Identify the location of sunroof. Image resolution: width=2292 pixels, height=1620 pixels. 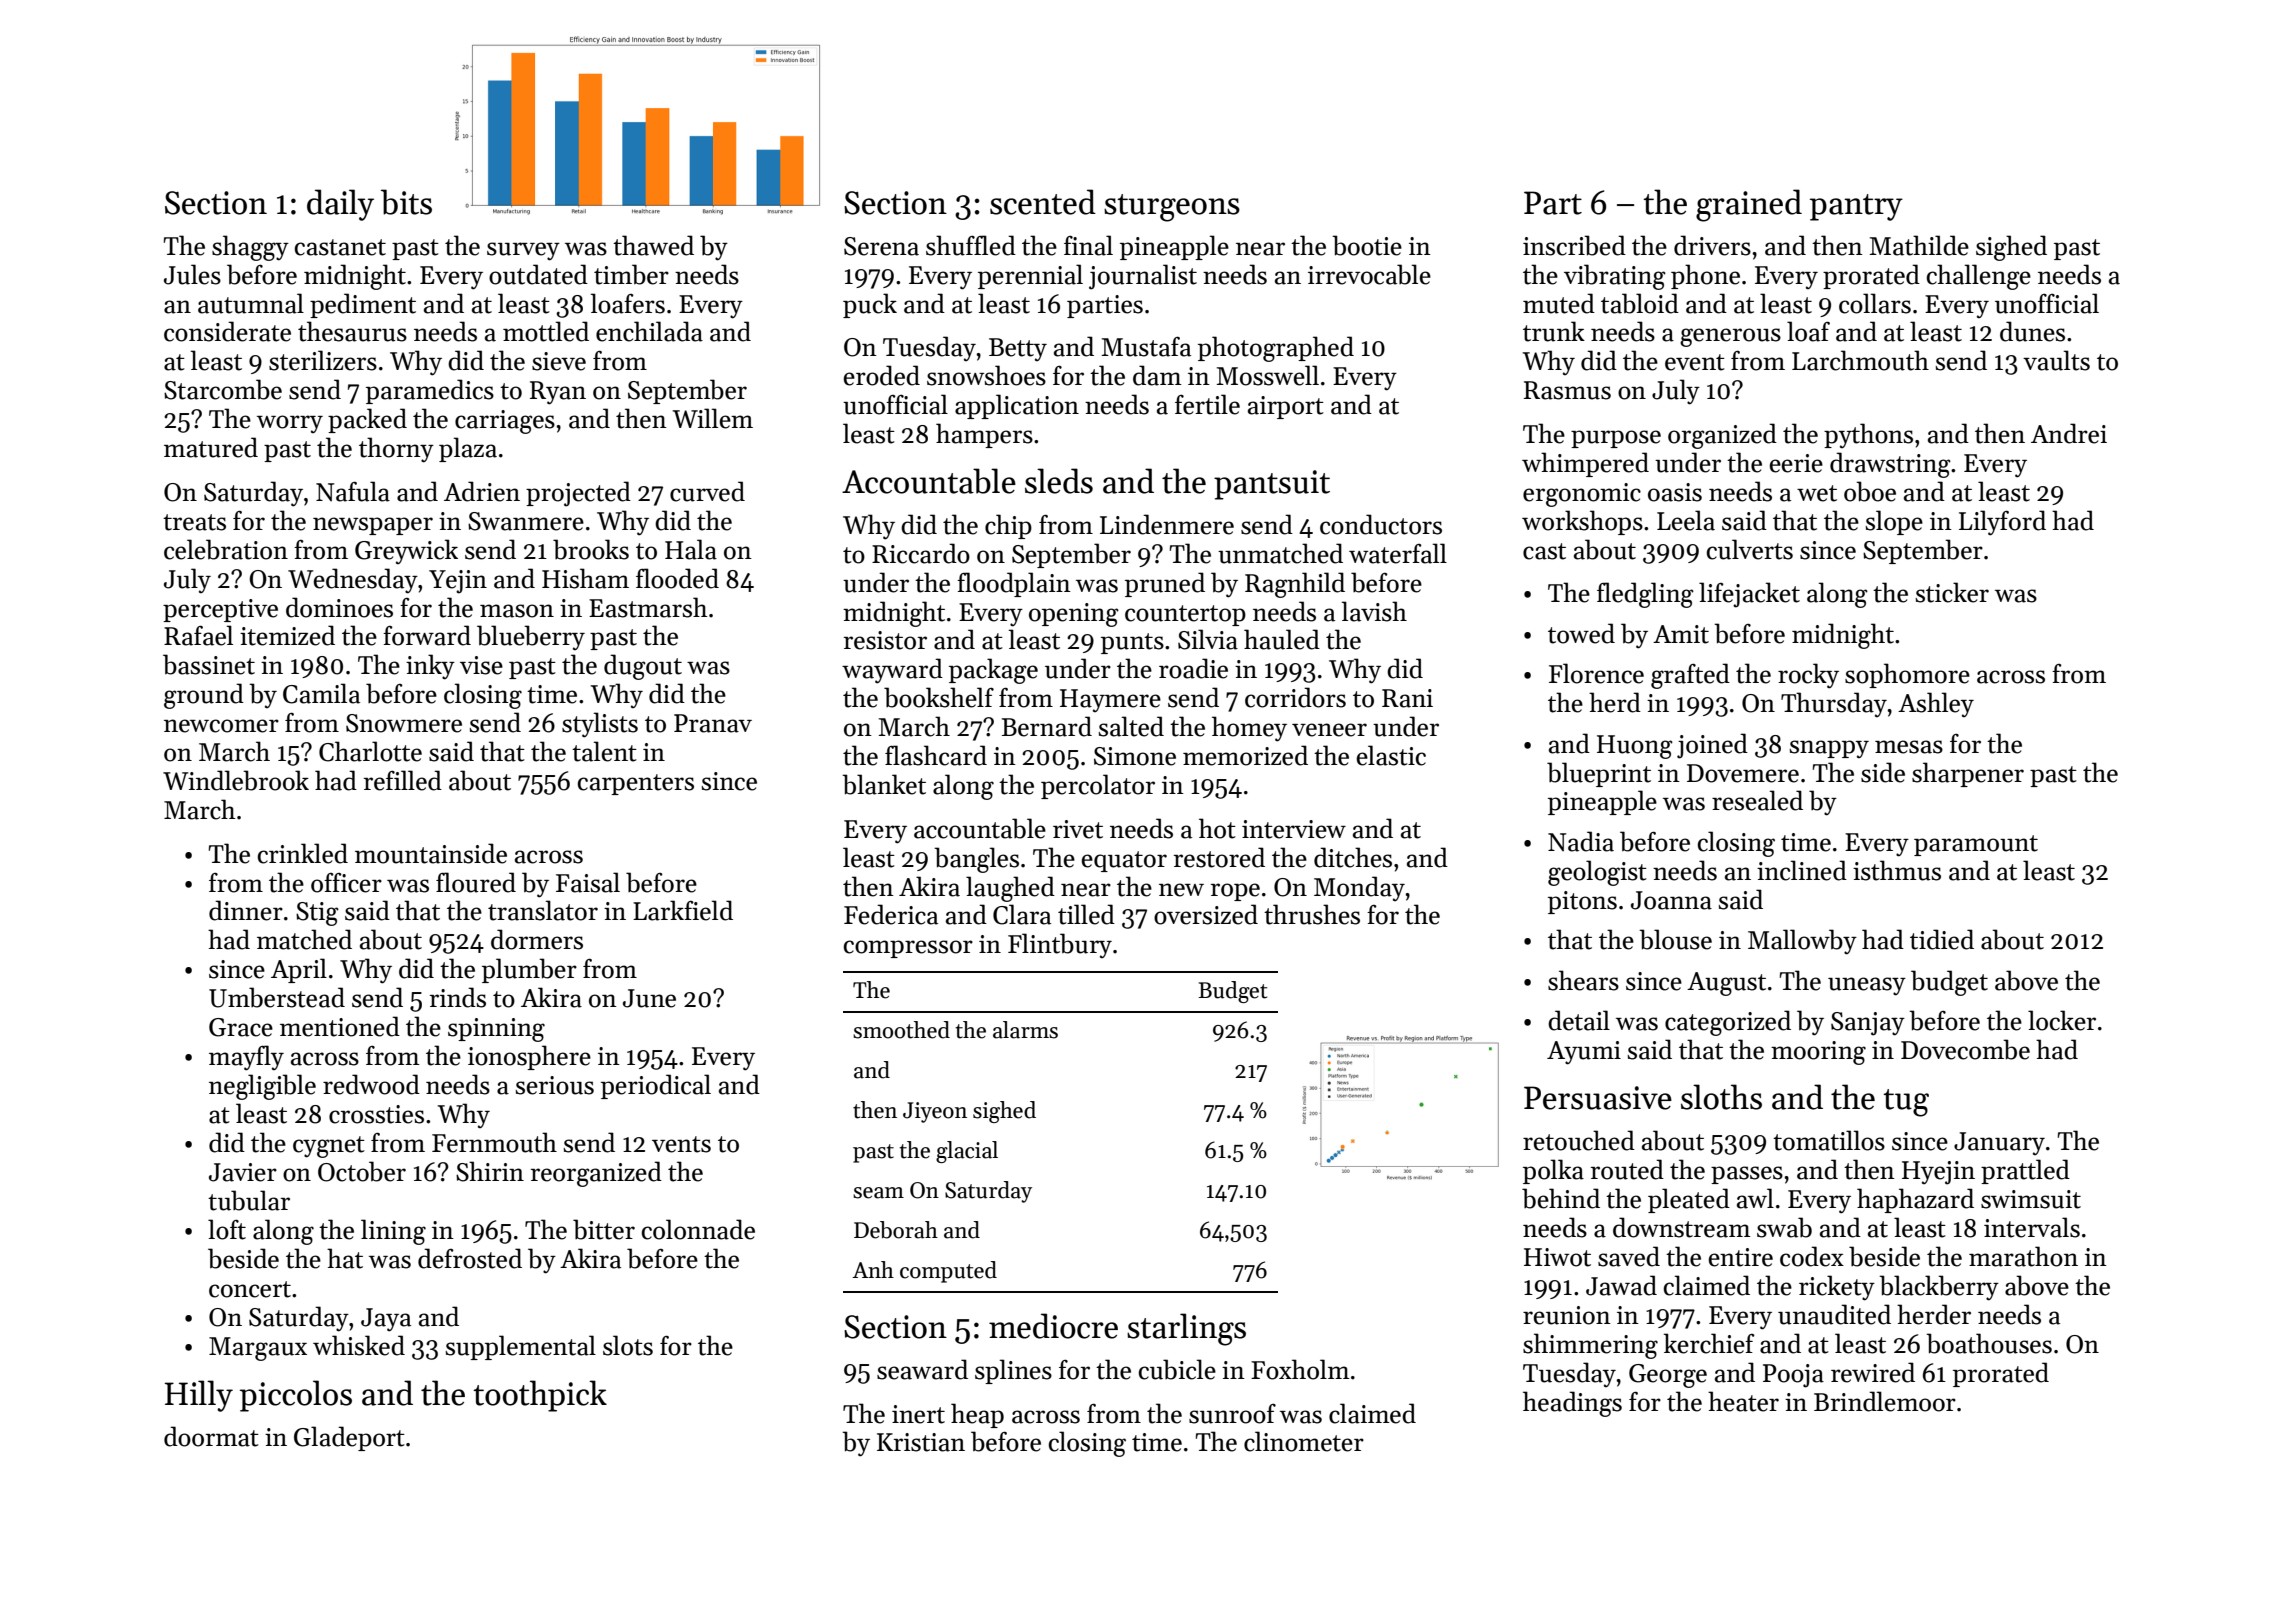
(1232, 1413).
